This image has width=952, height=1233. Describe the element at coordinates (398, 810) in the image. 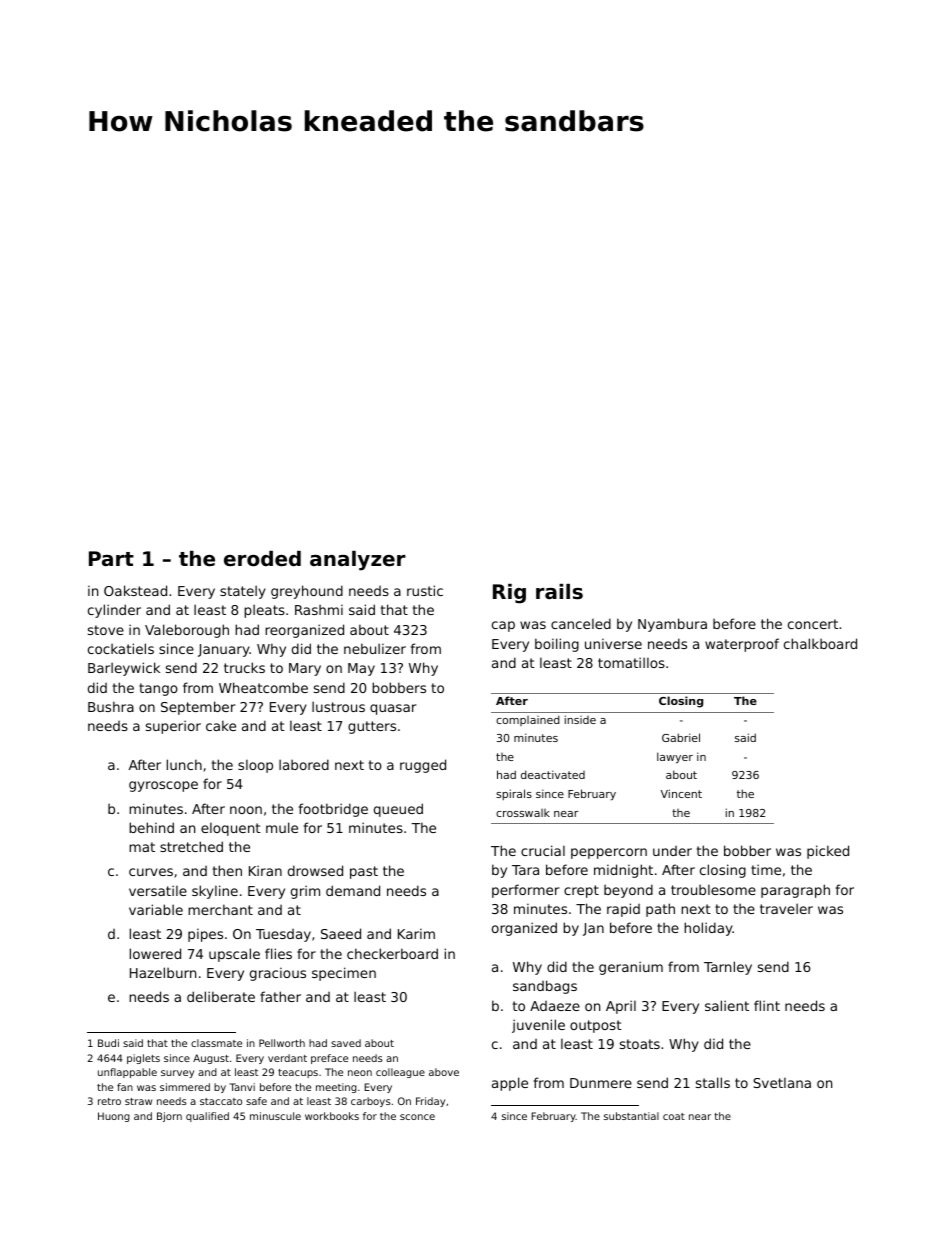

I see `queued` at that location.
